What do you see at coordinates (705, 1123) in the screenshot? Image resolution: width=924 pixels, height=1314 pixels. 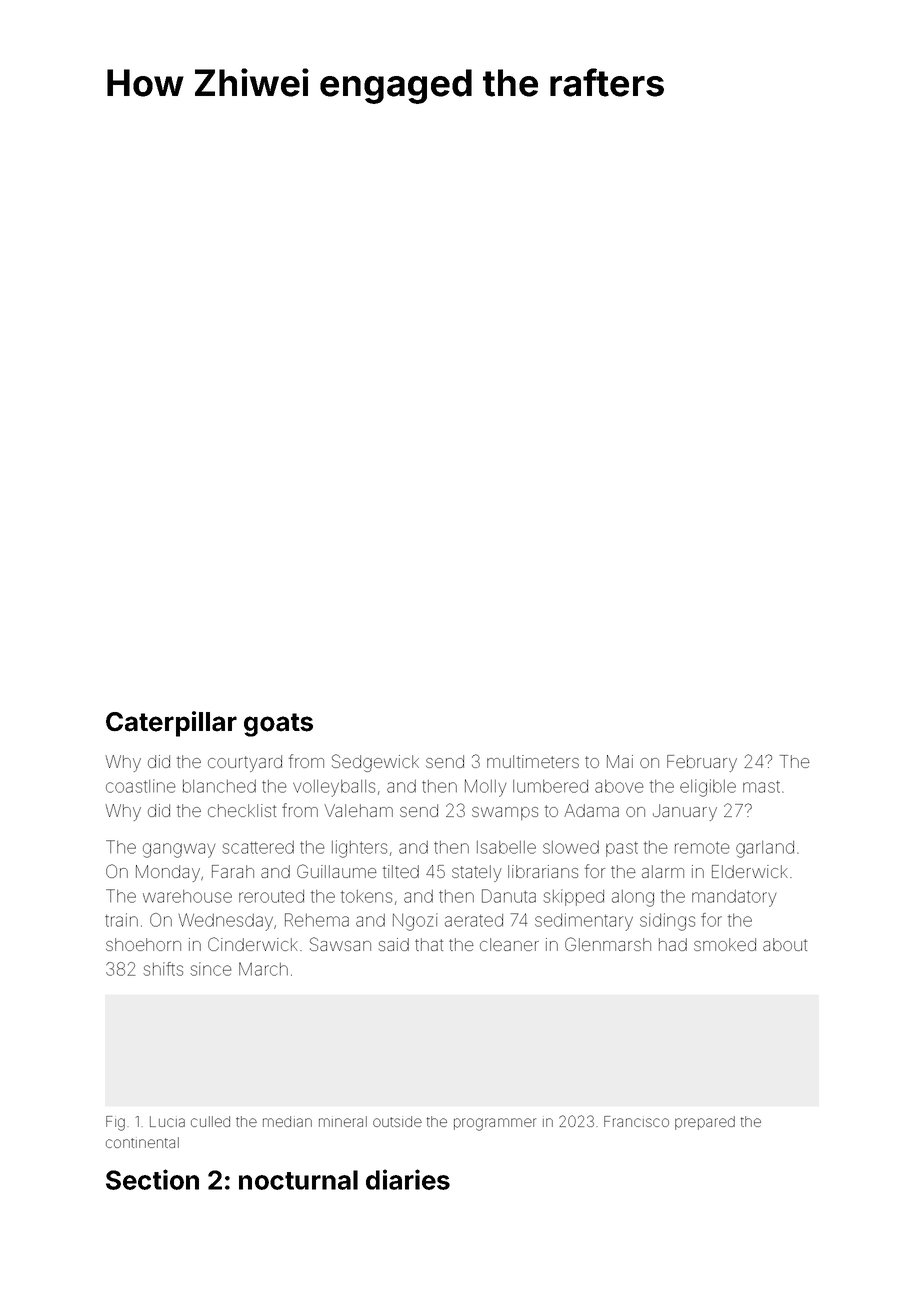 I see `prepared` at bounding box center [705, 1123].
